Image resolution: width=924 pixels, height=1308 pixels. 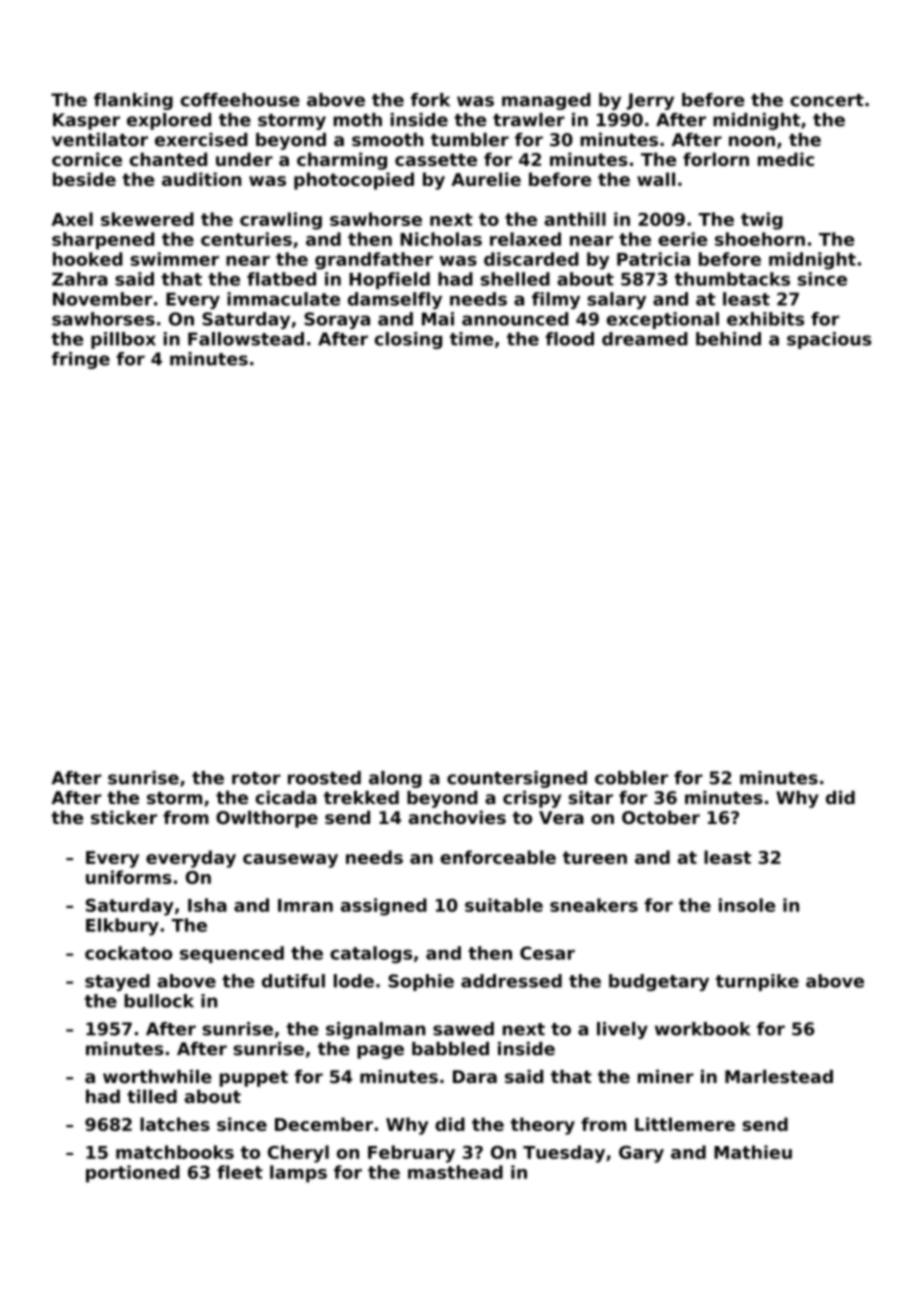 I want to click on October, so click(x=661, y=817).
